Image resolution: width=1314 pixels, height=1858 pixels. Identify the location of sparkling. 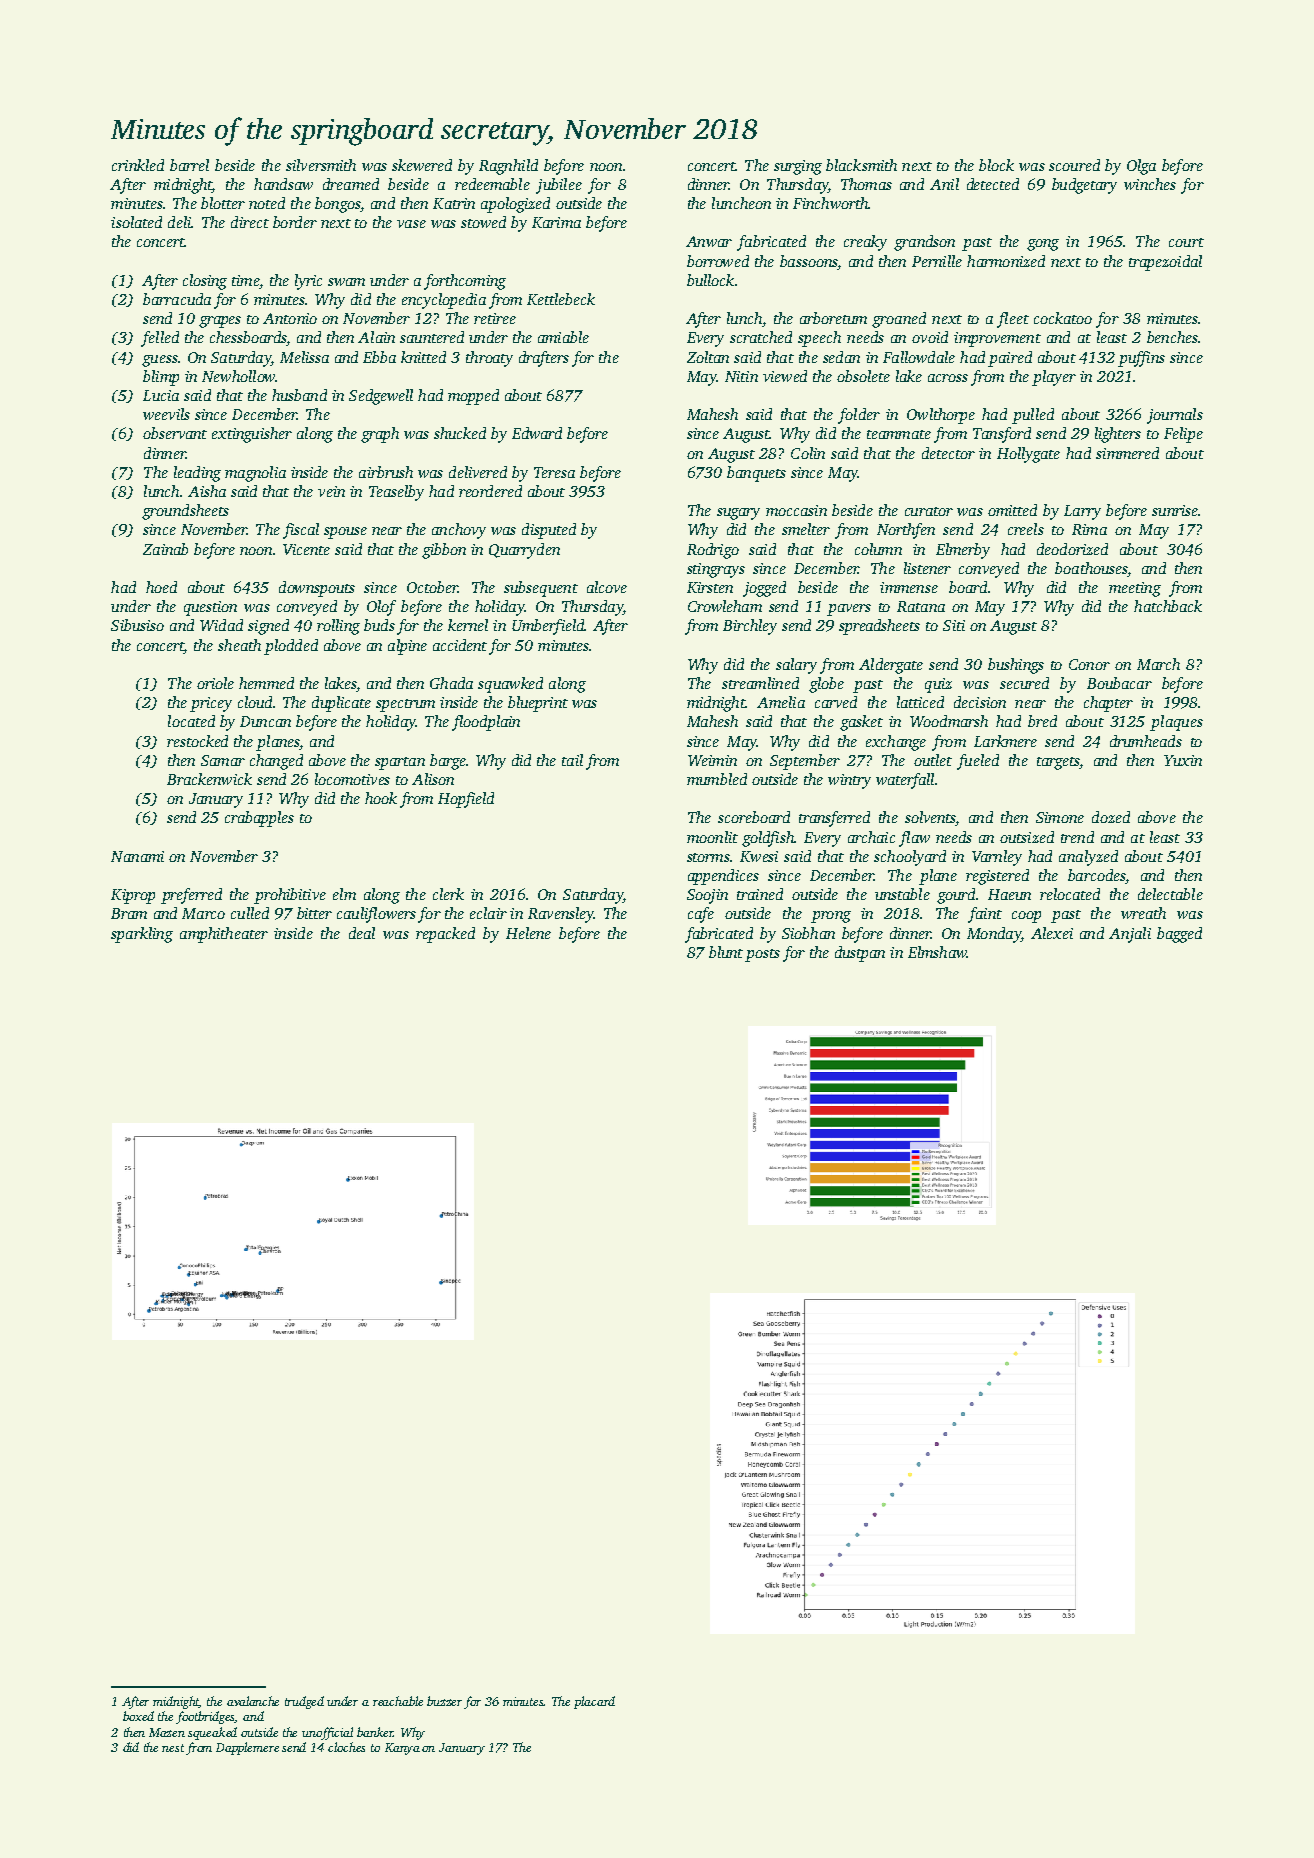
(142, 935).
